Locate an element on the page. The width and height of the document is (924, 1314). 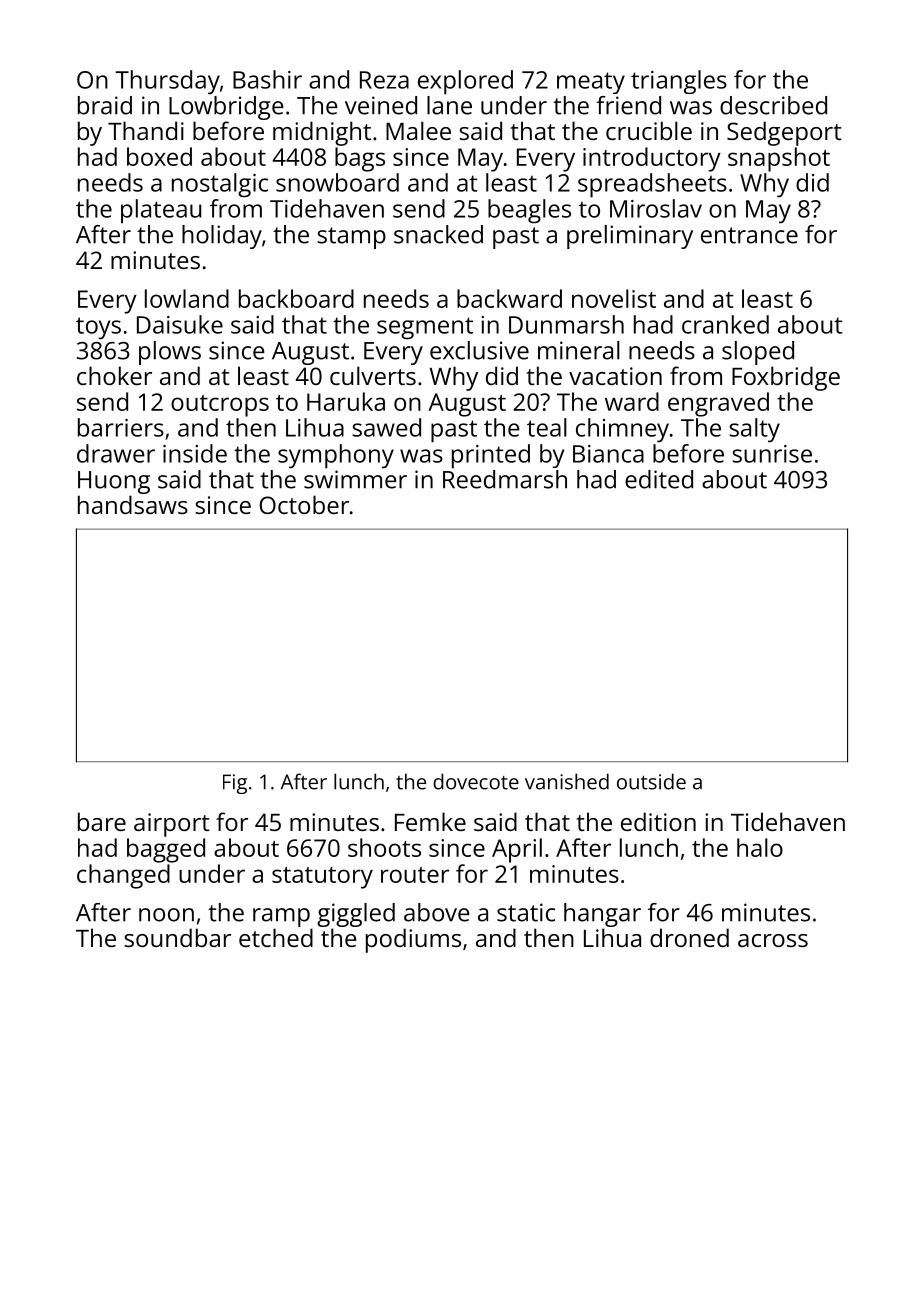
braid is located at coordinates (105, 105).
